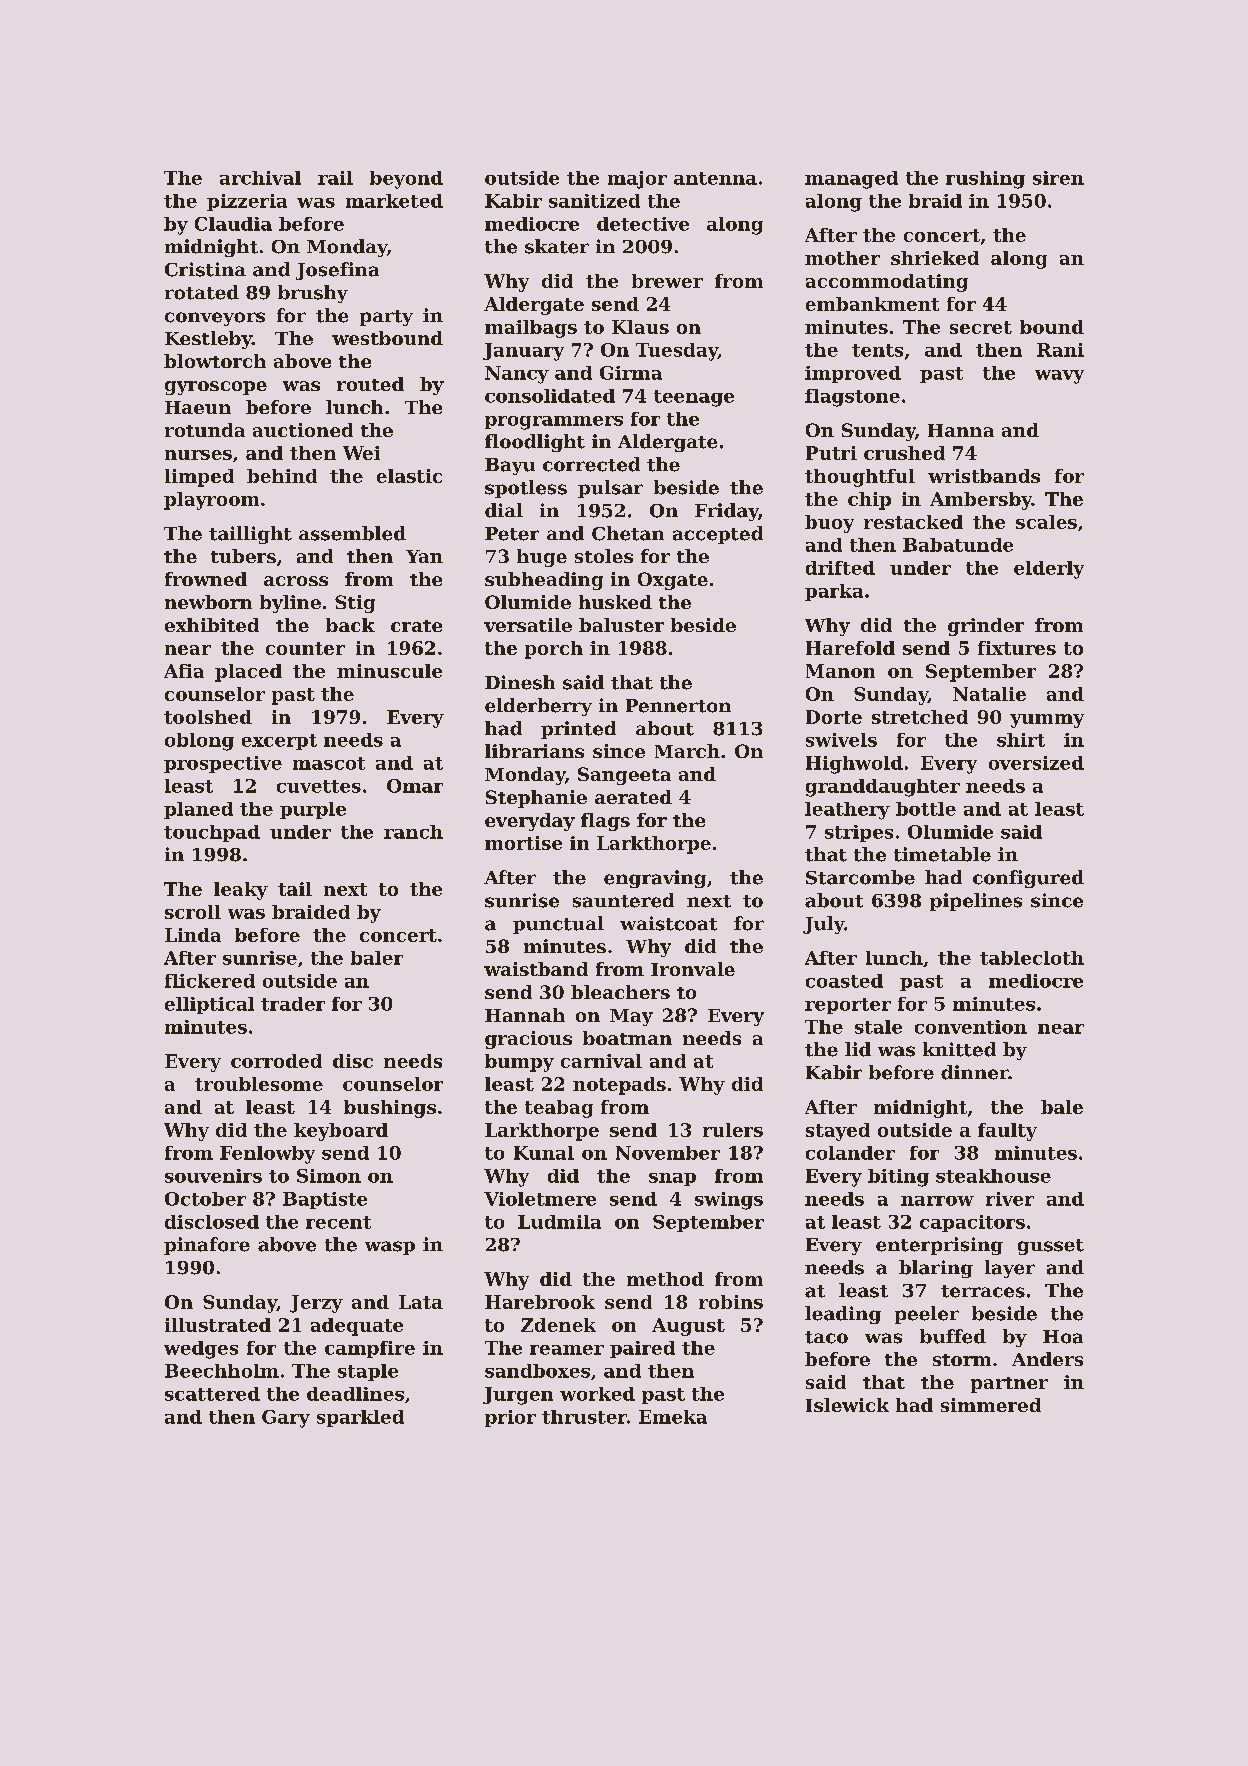  I want to click on wasp, so click(390, 1248).
